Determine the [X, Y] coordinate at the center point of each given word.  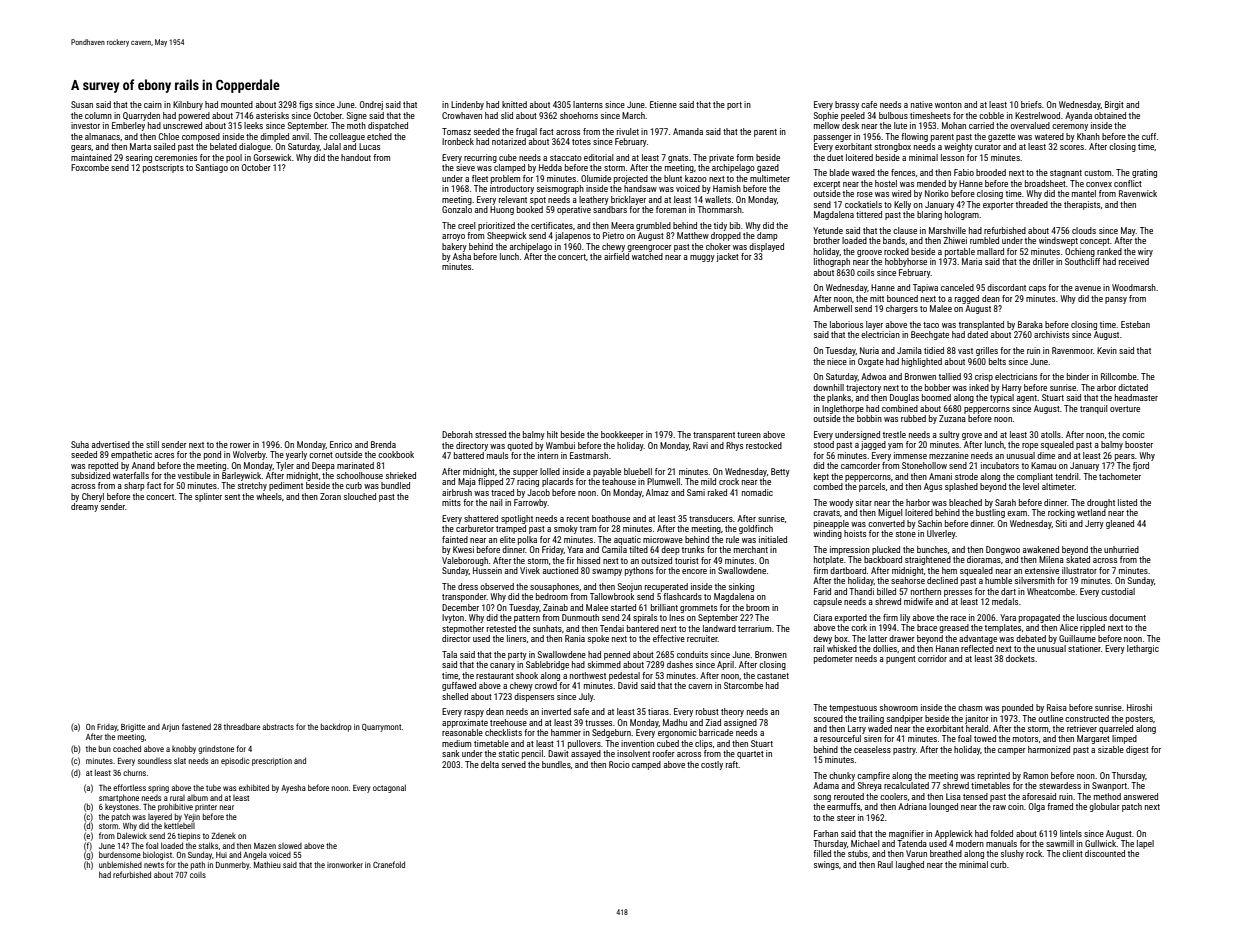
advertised [111, 444]
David [628, 685]
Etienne [663, 104]
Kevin [1107, 350]
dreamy [84, 507]
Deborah [457, 434]
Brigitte [133, 728]
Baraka [1030, 324]
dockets [1020, 658]
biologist [157, 855]
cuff [1149, 136]
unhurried [1121, 549]
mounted [237, 104]
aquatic [627, 540]
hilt [552, 434]
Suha [80, 444]
